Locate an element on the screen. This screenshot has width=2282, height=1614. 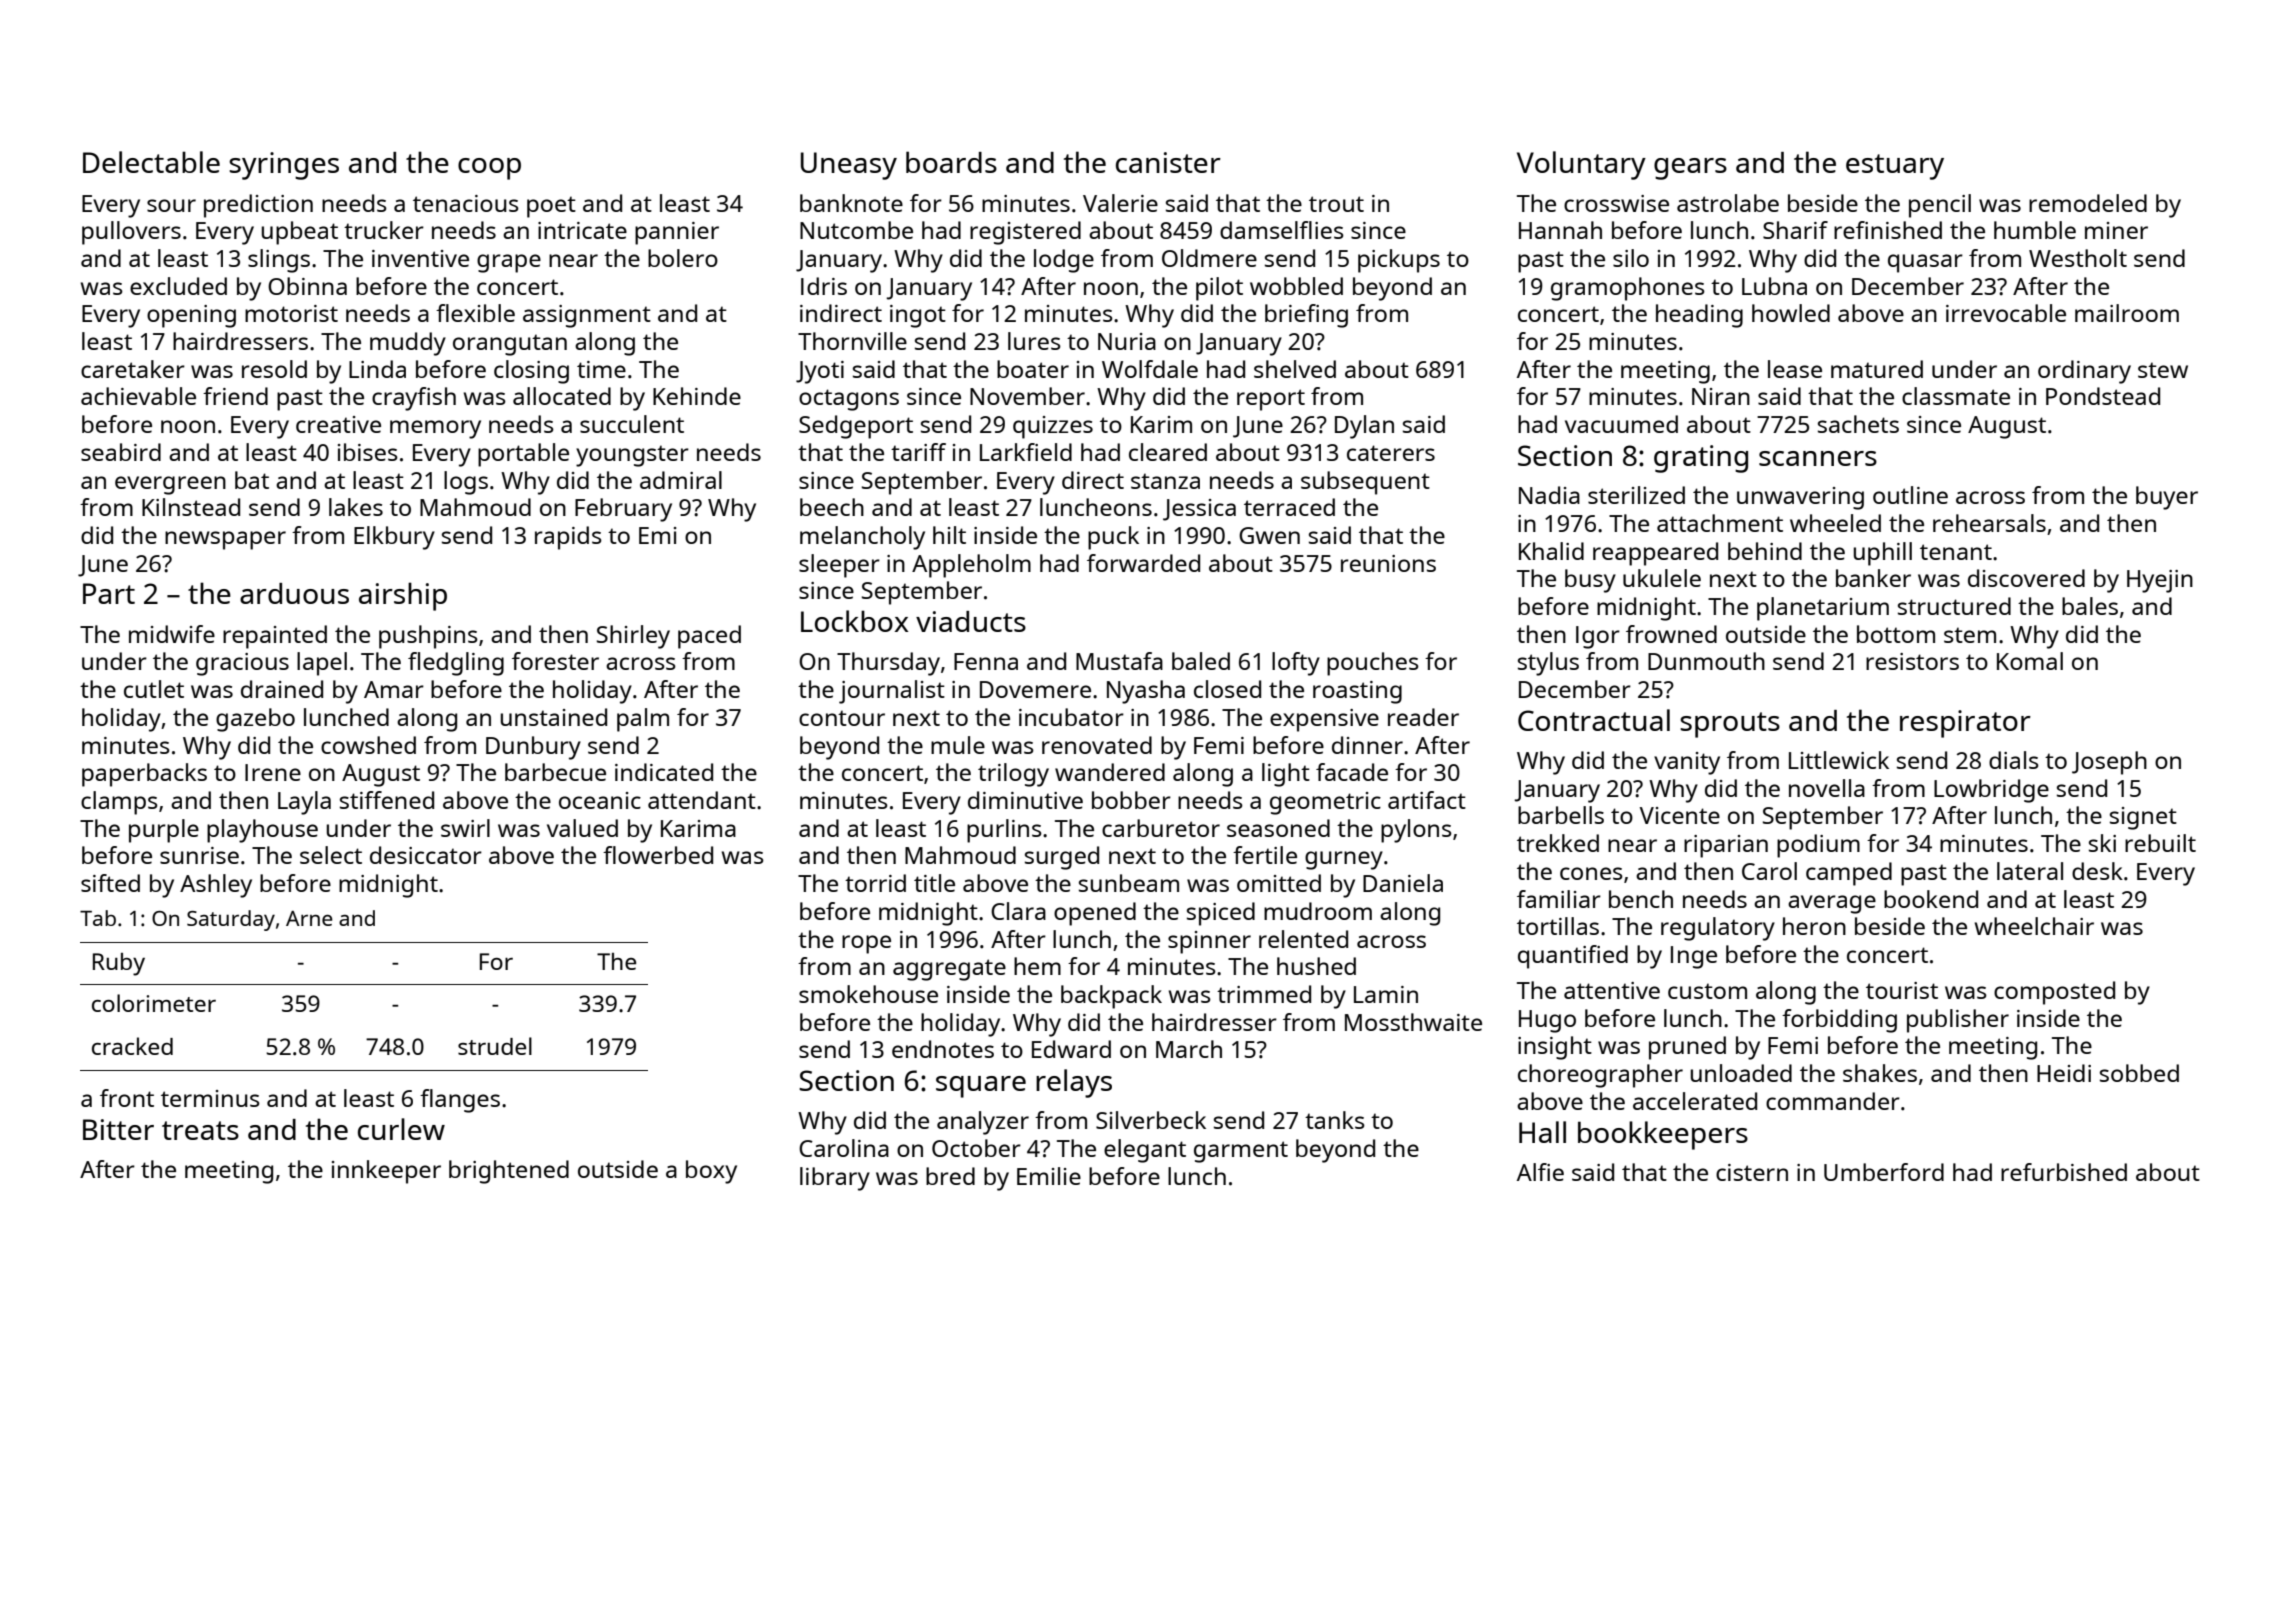
Hyejin is located at coordinates (2160, 581).
